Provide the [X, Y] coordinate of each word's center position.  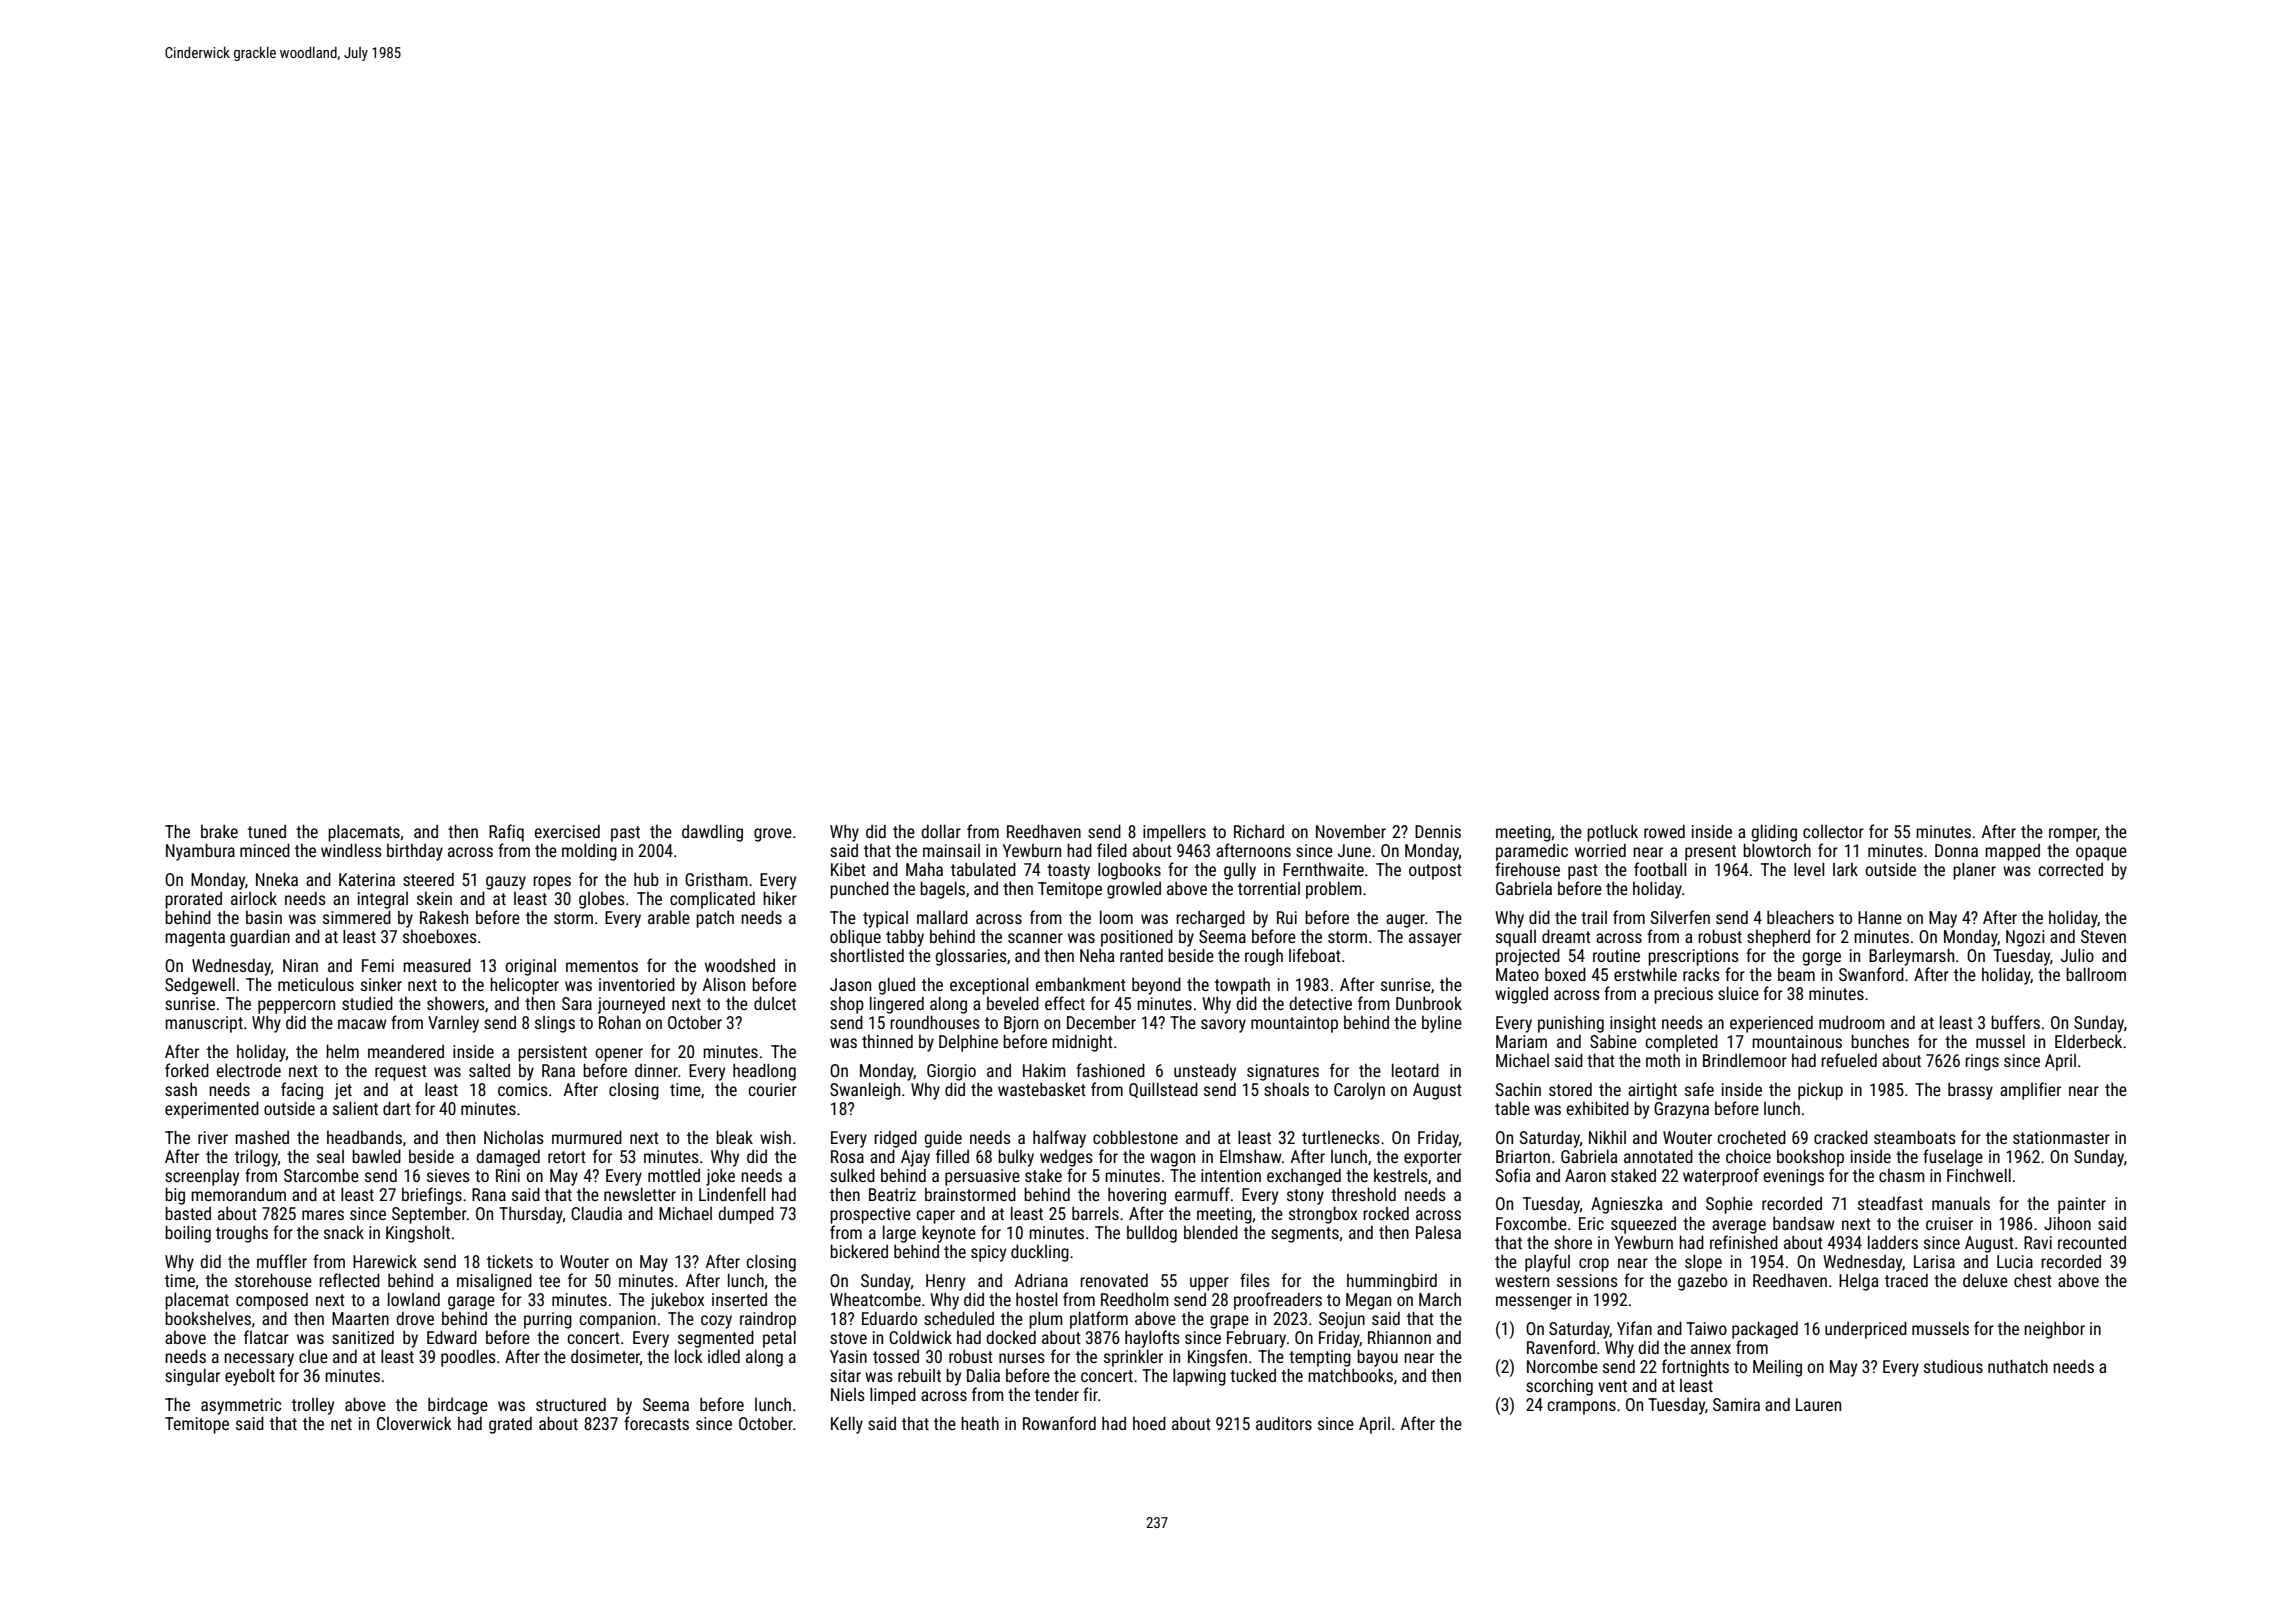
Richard [1259, 831]
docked [1011, 1337]
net [341, 1424]
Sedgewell [200, 986]
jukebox [677, 1301]
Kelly [847, 1425]
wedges [1066, 1158]
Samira [1736, 1404]
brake [219, 831]
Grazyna [1681, 1110]
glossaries [971, 957]
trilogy [256, 1158]
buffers [2015, 1022]
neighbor [2054, 1330]
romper [2073, 835]
